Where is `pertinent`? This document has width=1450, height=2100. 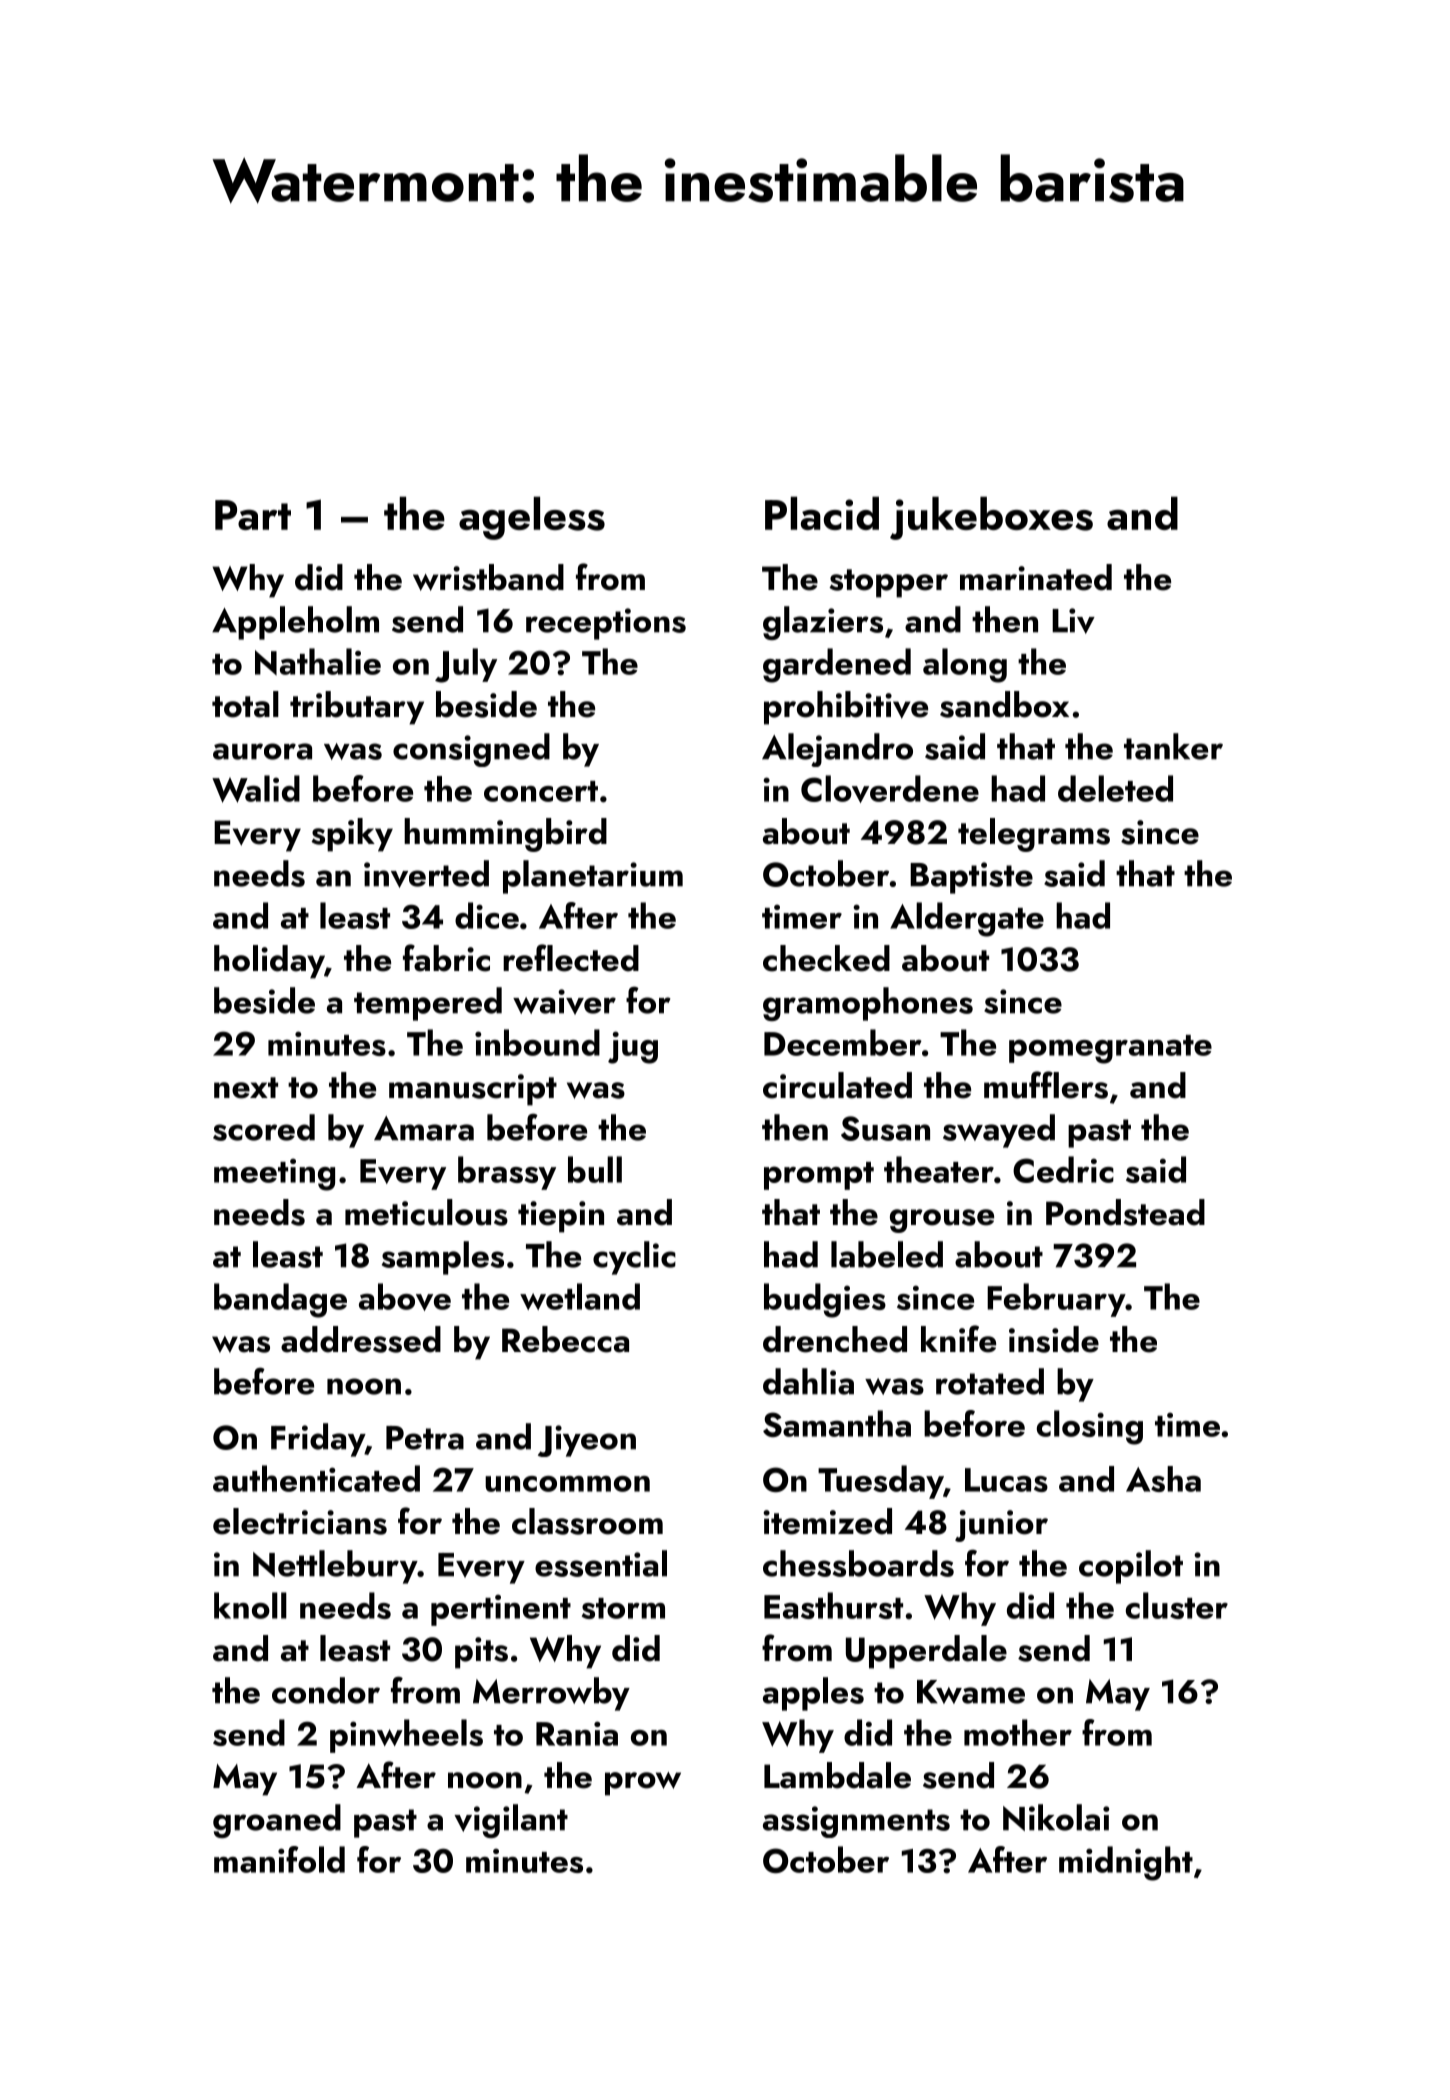
pertinent is located at coordinates (501, 1610).
